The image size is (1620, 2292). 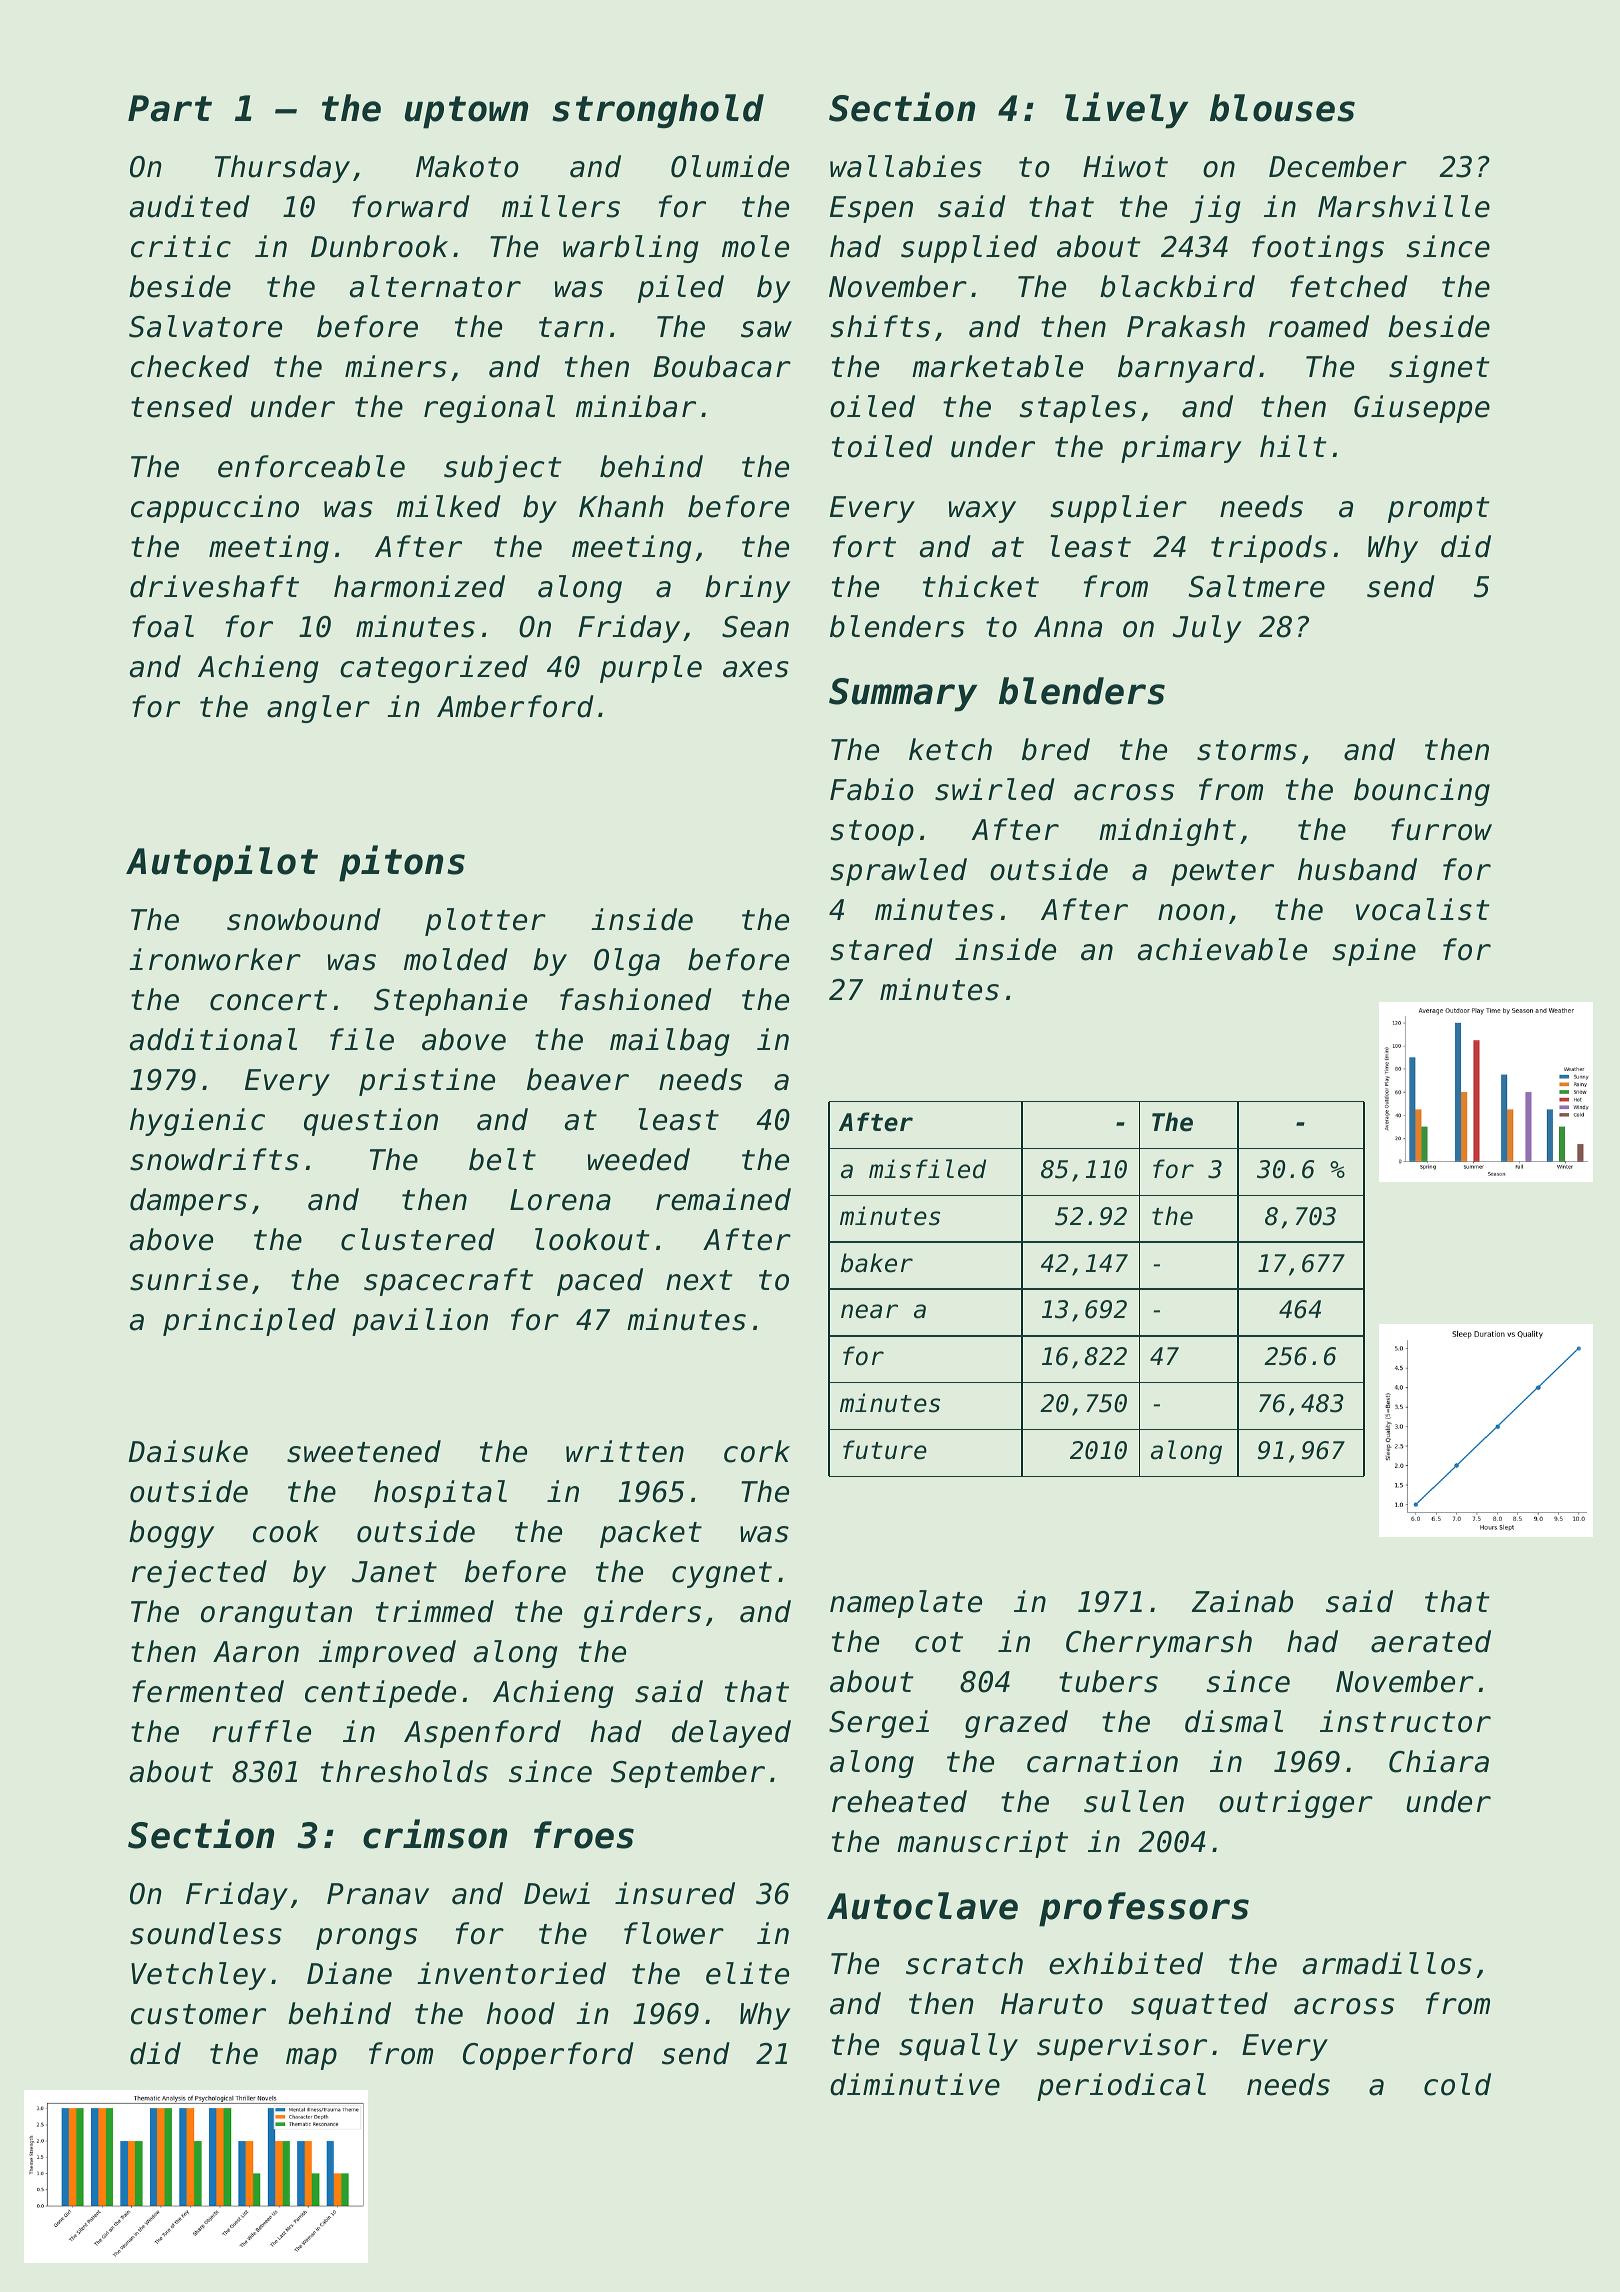 I want to click on customer, so click(x=198, y=2014).
